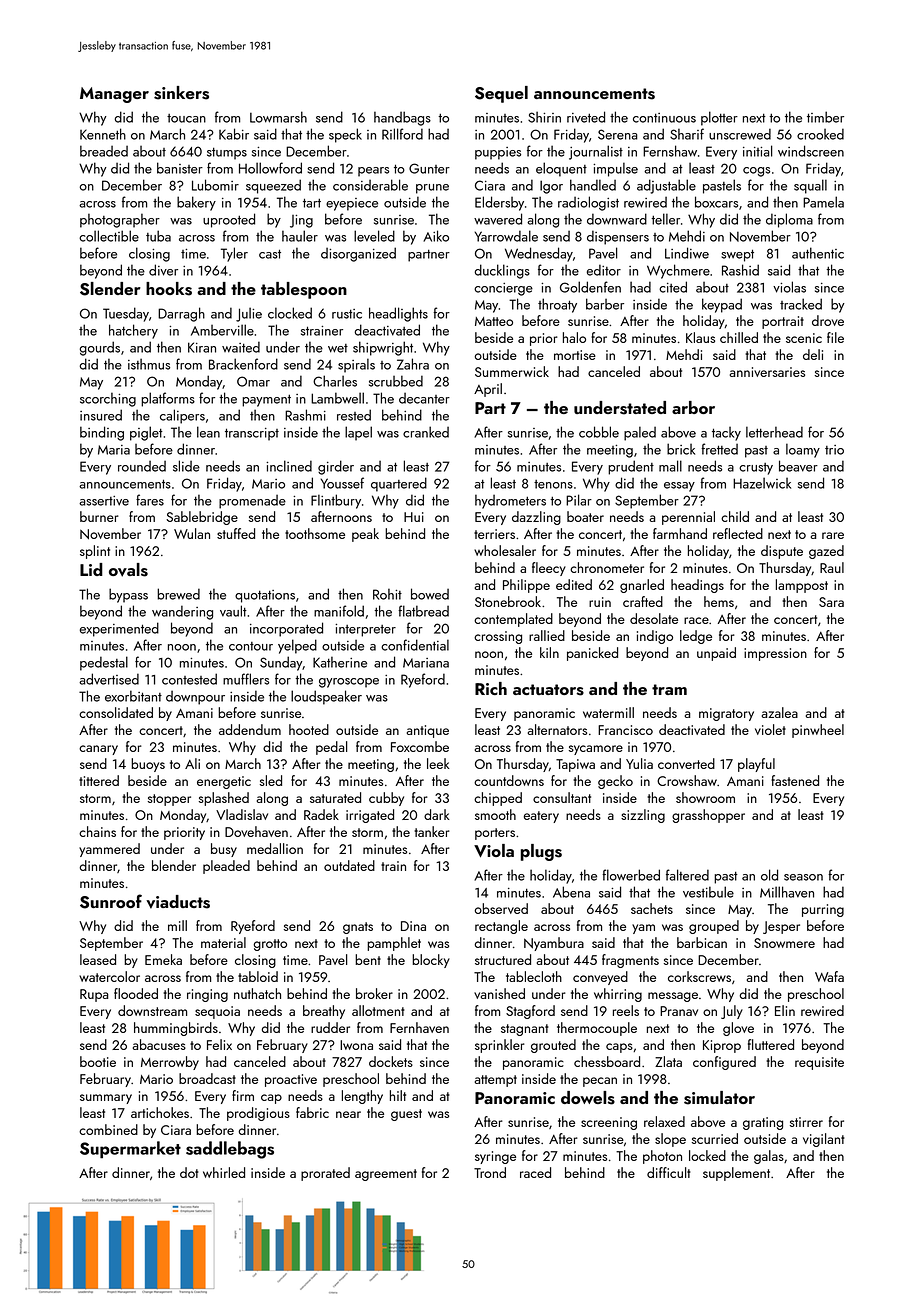 The width and height of the page is (924, 1314). I want to click on continuous, so click(664, 118).
